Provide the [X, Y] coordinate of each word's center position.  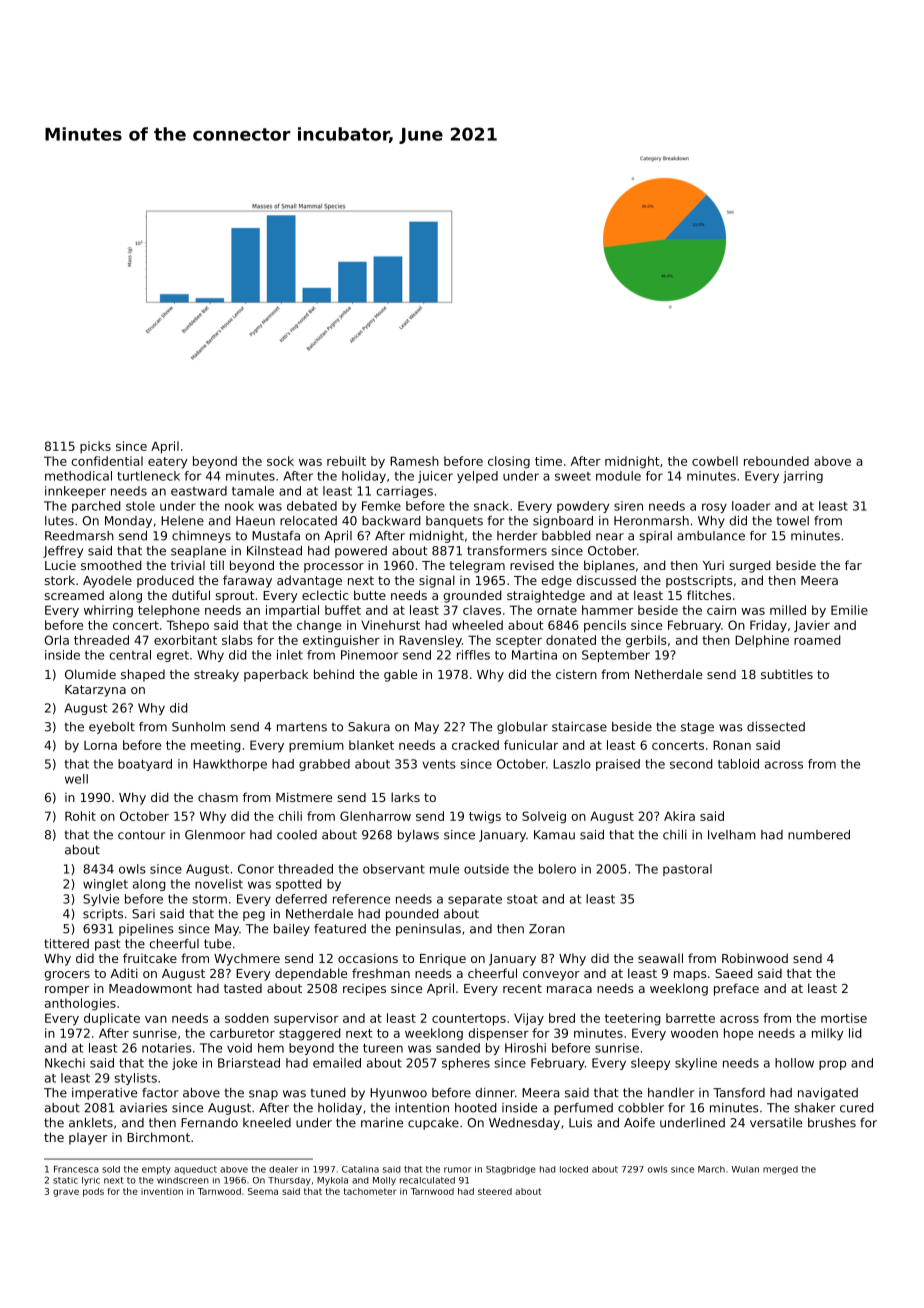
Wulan [745, 1169]
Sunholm [198, 727]
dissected [776, 727]
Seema [263, 1191]
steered [495, 1191]
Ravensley [430, 641]
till [217, 565]
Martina [534, 655]
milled [788, 610]
